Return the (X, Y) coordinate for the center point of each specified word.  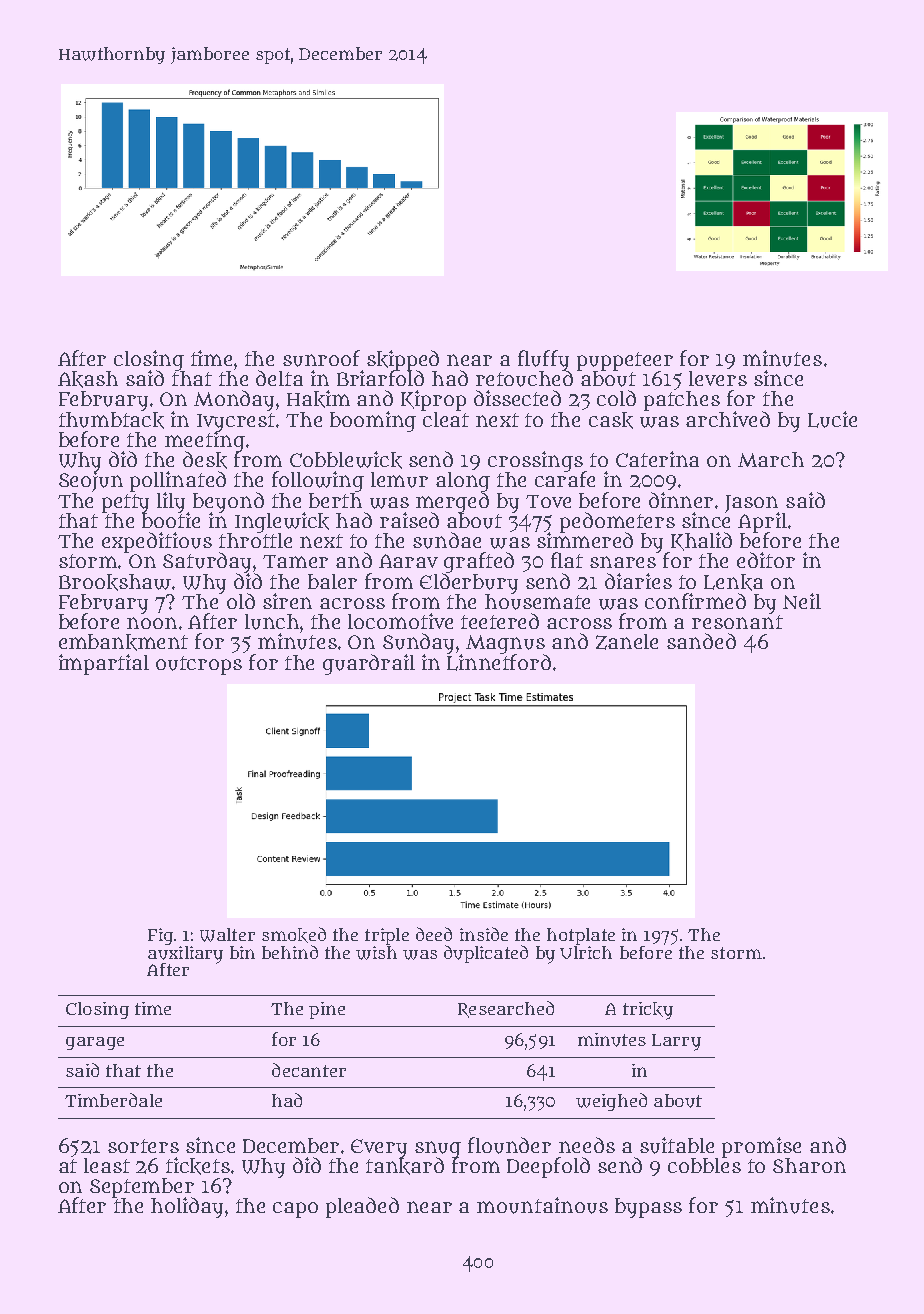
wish (376, 953)
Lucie (832, 419)
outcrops (199, 665)
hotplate (581, 936)
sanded (701, 641)
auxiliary (185, 954)
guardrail (369, 664)
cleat (446, 419)
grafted (479, 562)
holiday (187, 1207)
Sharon (809, 1165)
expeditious (157, 542)
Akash (88, 379)
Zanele (627, 642)
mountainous (542, 1205)
